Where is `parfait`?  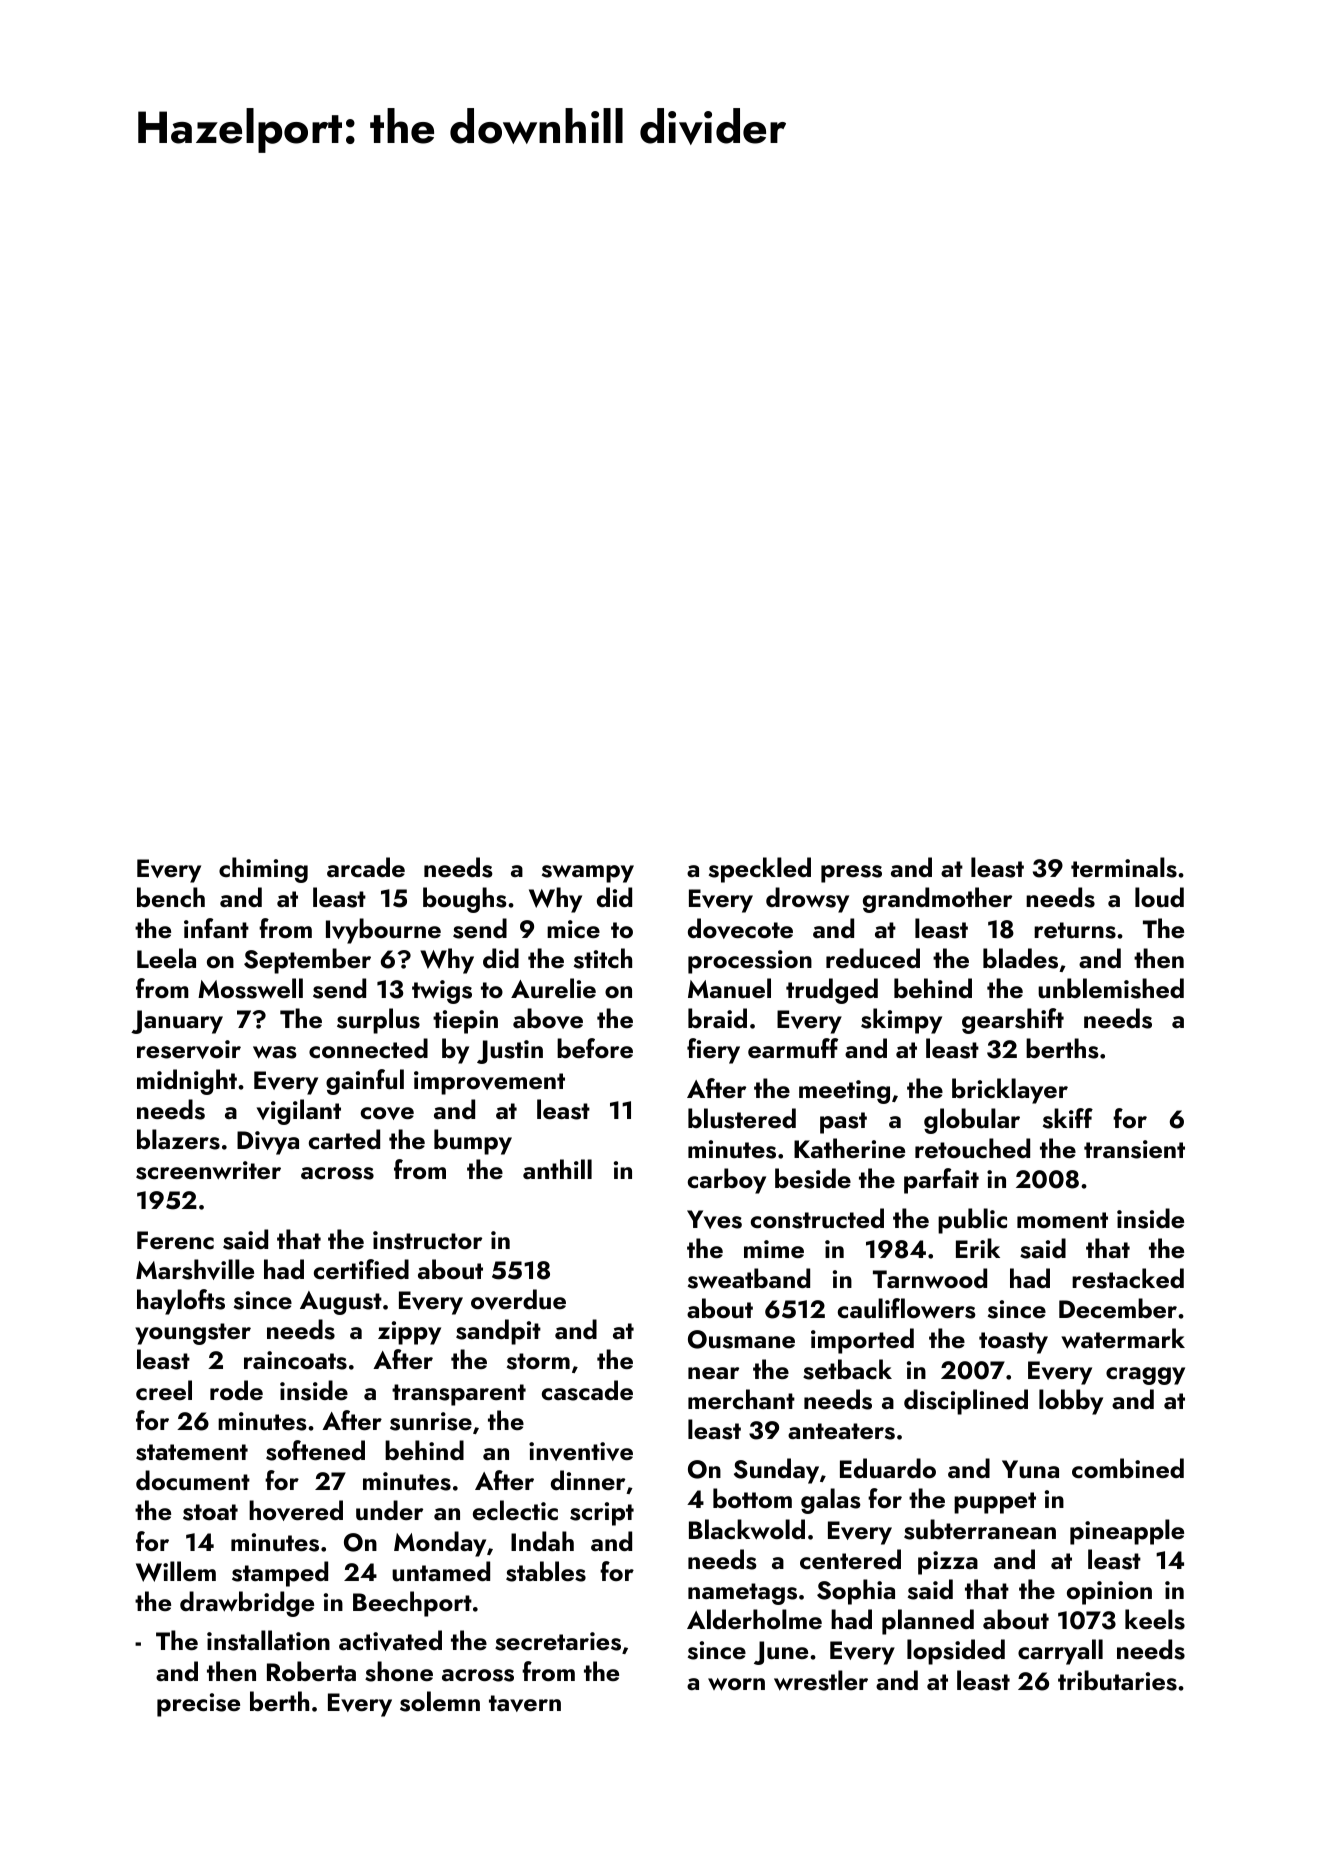
parfait is located at coordinates (941, 1181).
